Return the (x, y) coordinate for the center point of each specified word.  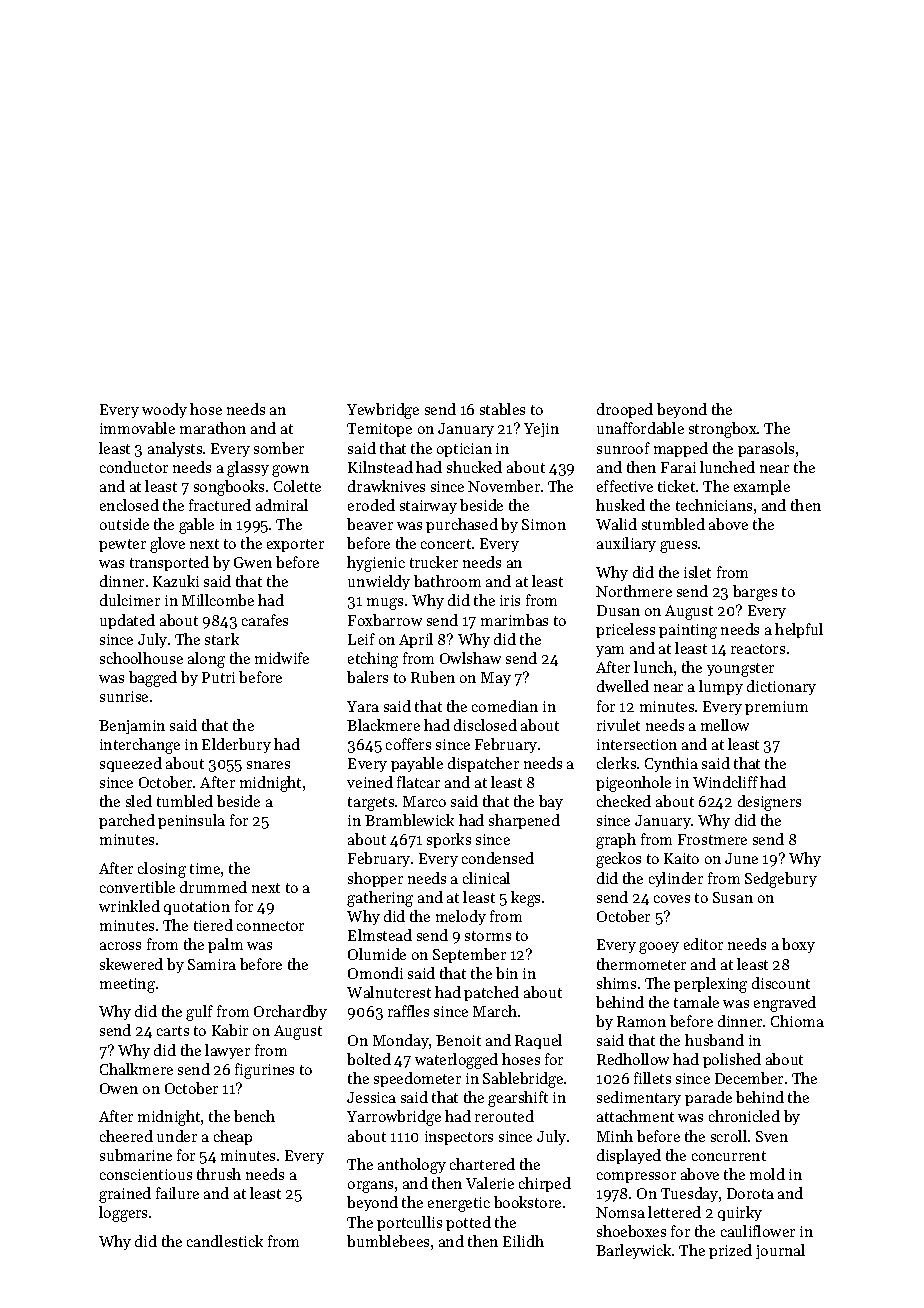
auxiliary (626, 544)
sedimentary (639, 1098)
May (496, 679)
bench (254, 1116)
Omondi (375, 973)
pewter (122, 545)
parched (127, 821)
